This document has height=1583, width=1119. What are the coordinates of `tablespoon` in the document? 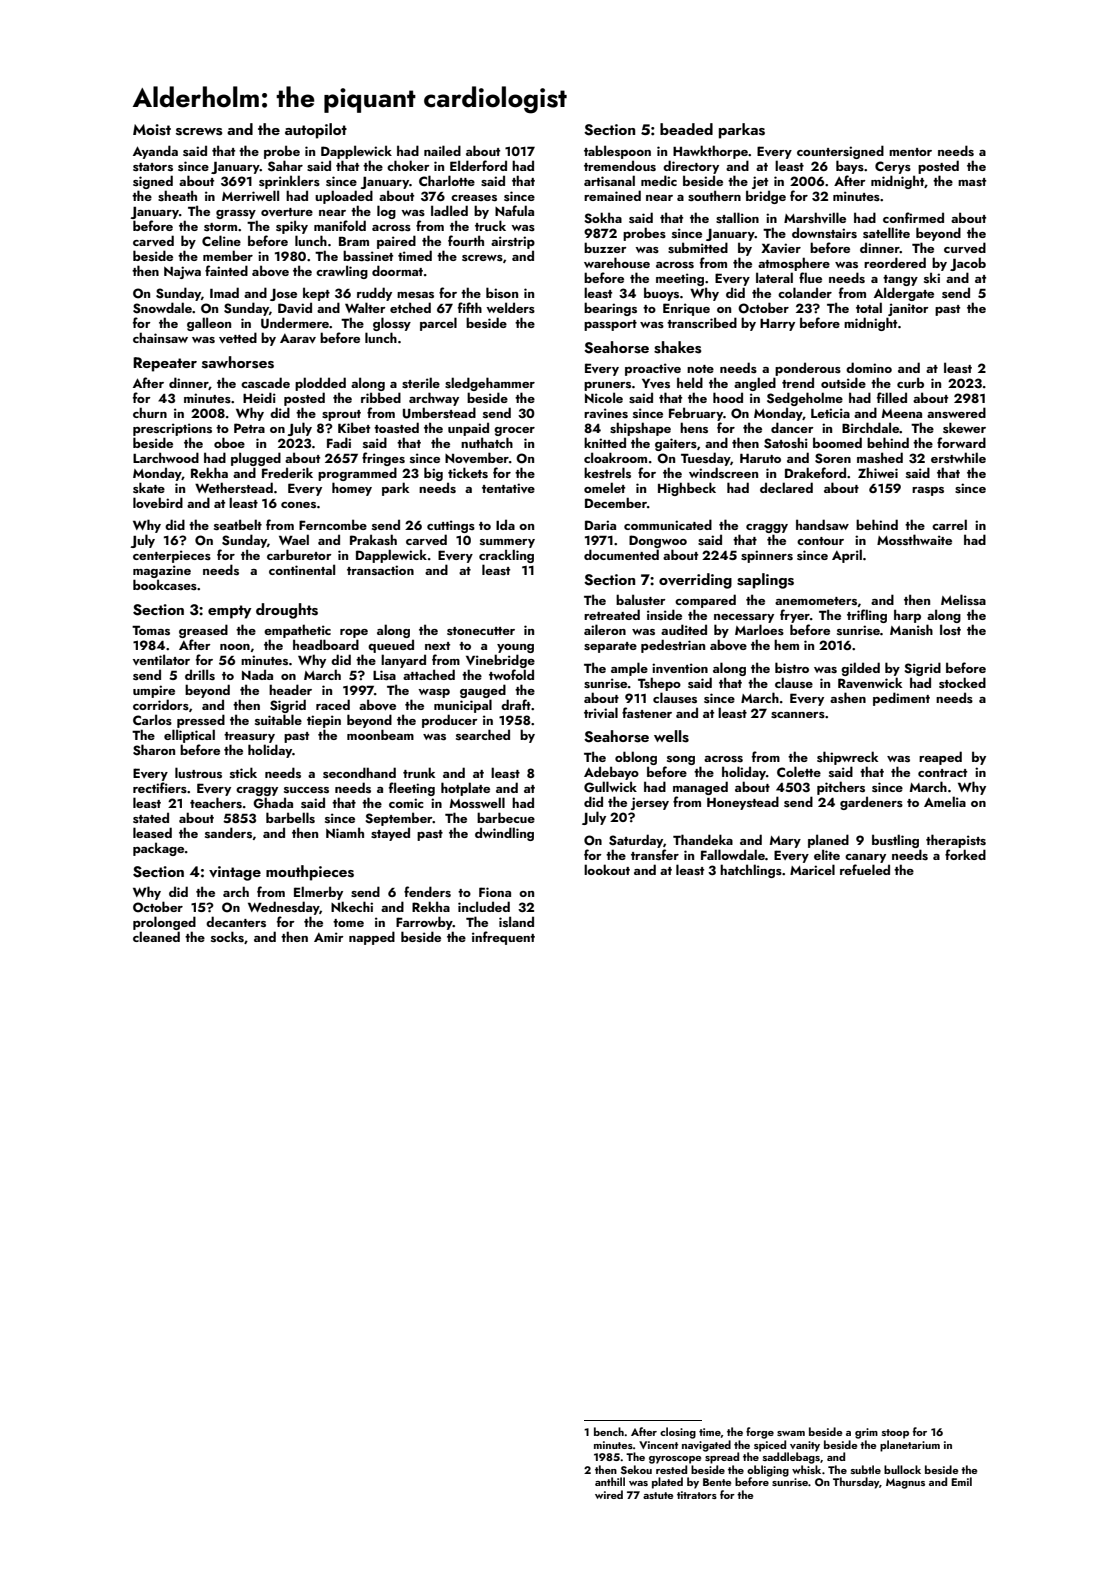 It's located at (617, 152).
